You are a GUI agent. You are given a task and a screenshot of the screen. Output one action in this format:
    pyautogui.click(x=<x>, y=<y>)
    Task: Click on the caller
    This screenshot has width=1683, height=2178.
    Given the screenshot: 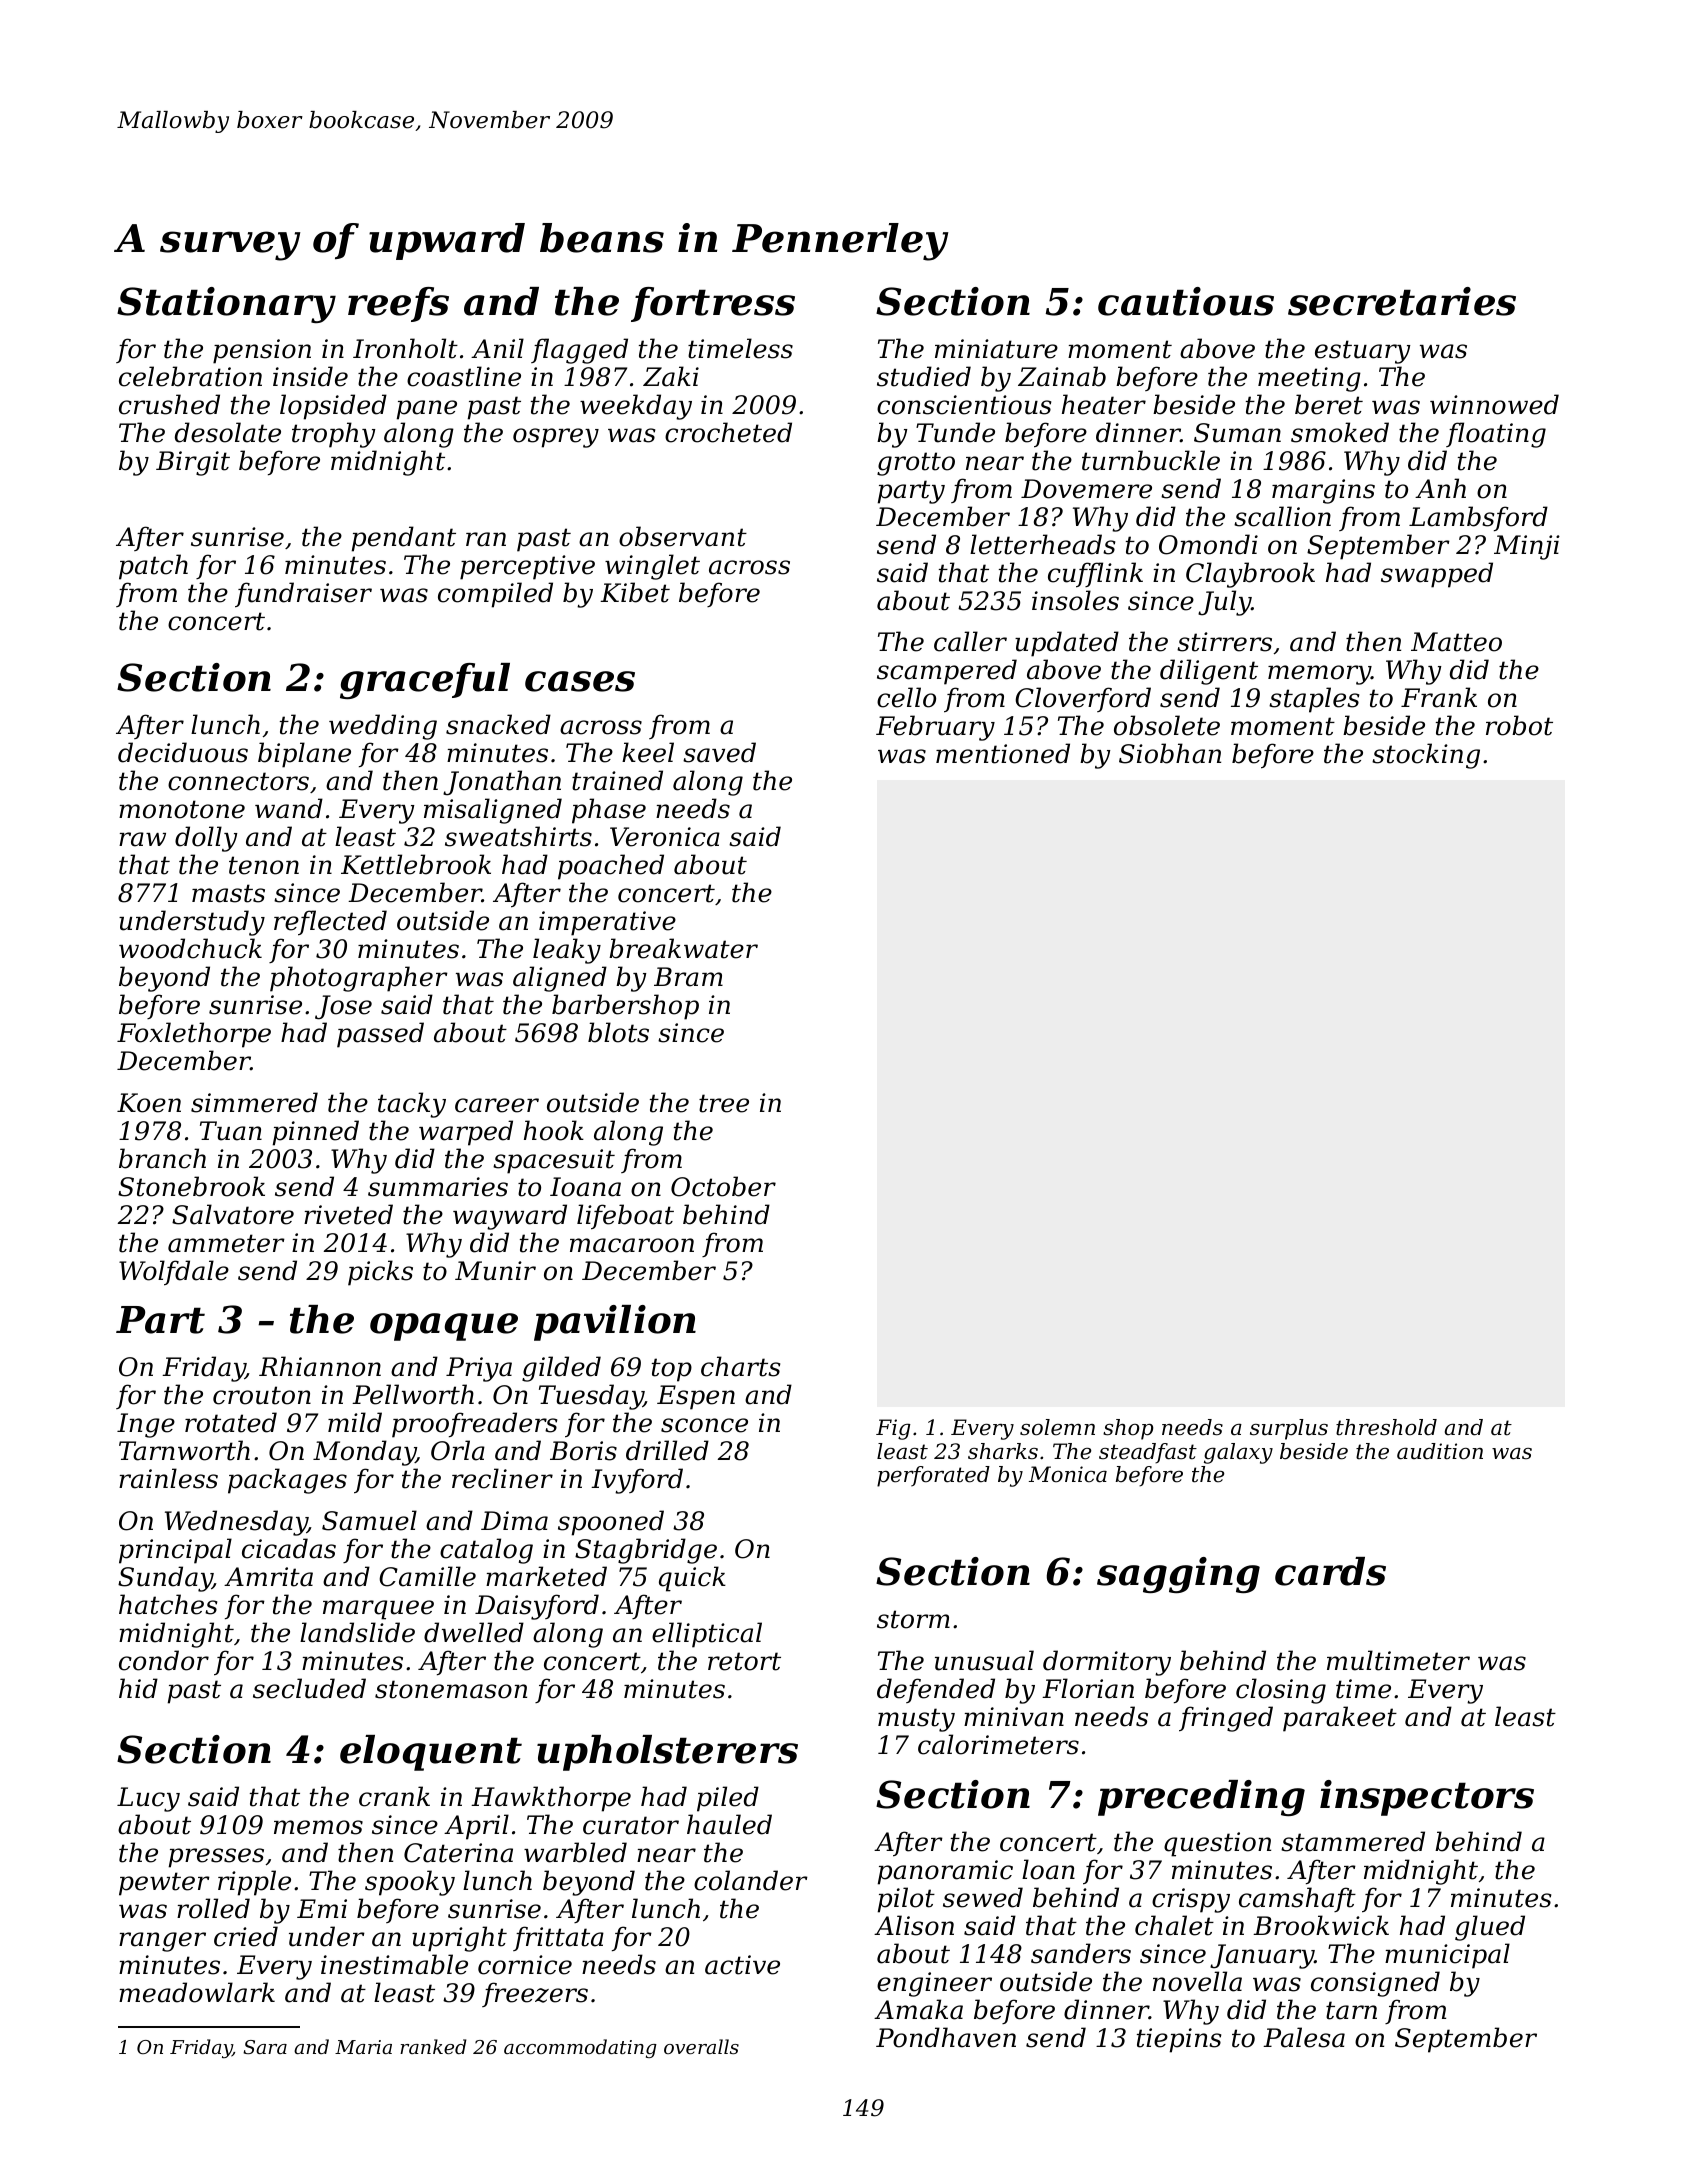 What is the action you would take?
    pyautogui.click(x=970, y=641)
